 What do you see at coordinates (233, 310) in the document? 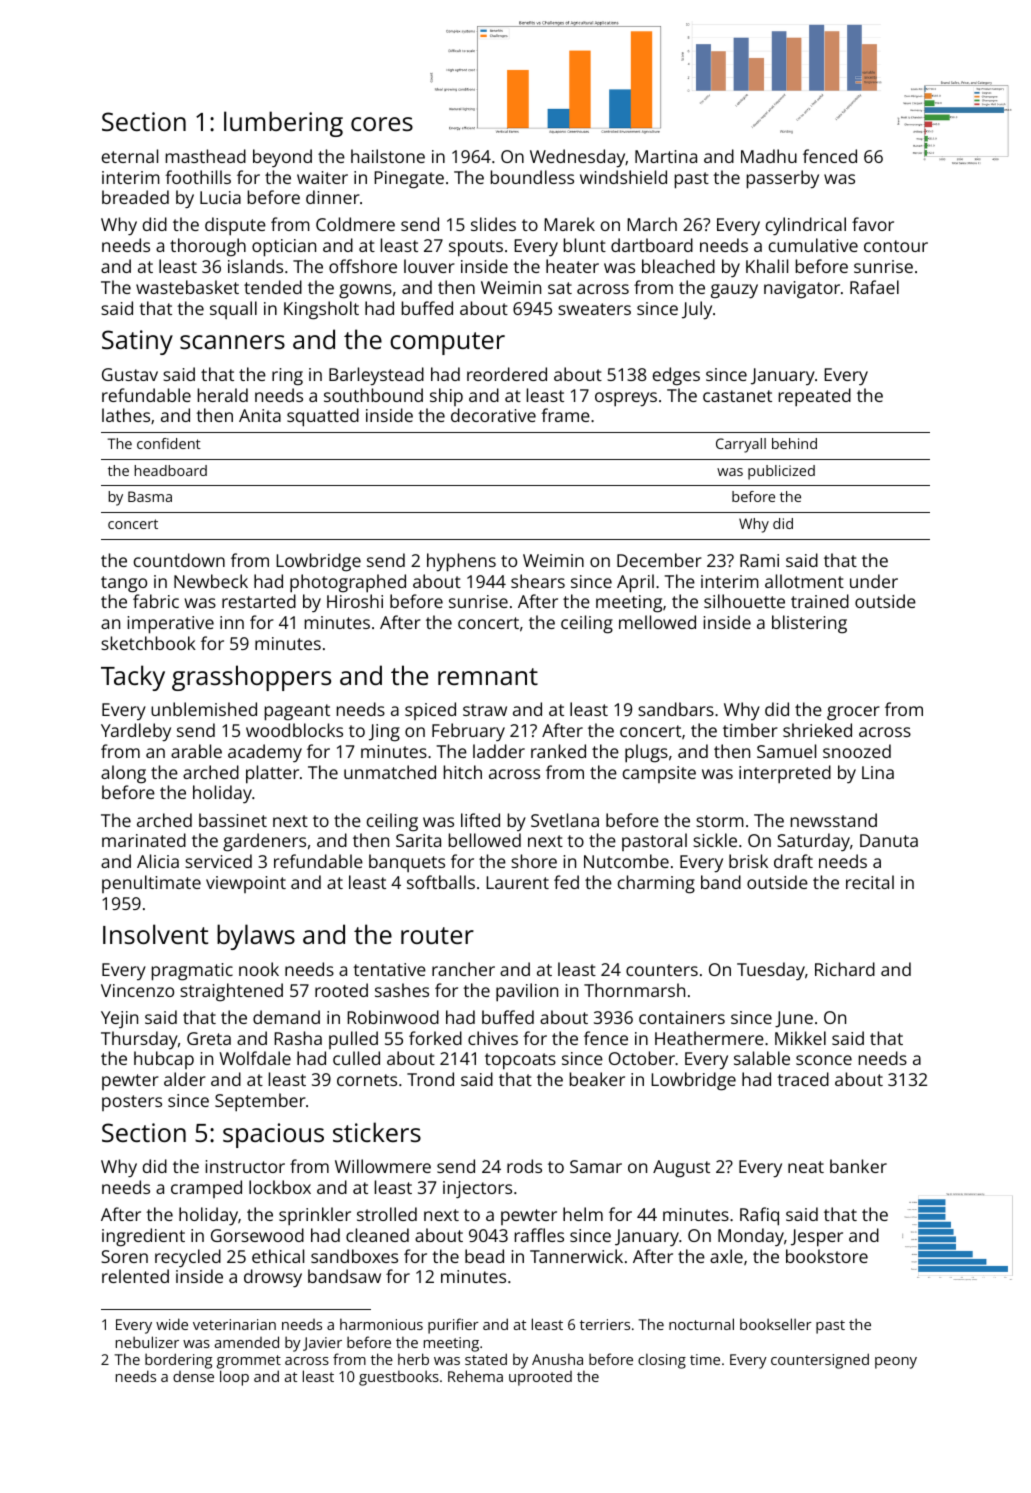
I see `squall` at bounding box center [233, 310].
